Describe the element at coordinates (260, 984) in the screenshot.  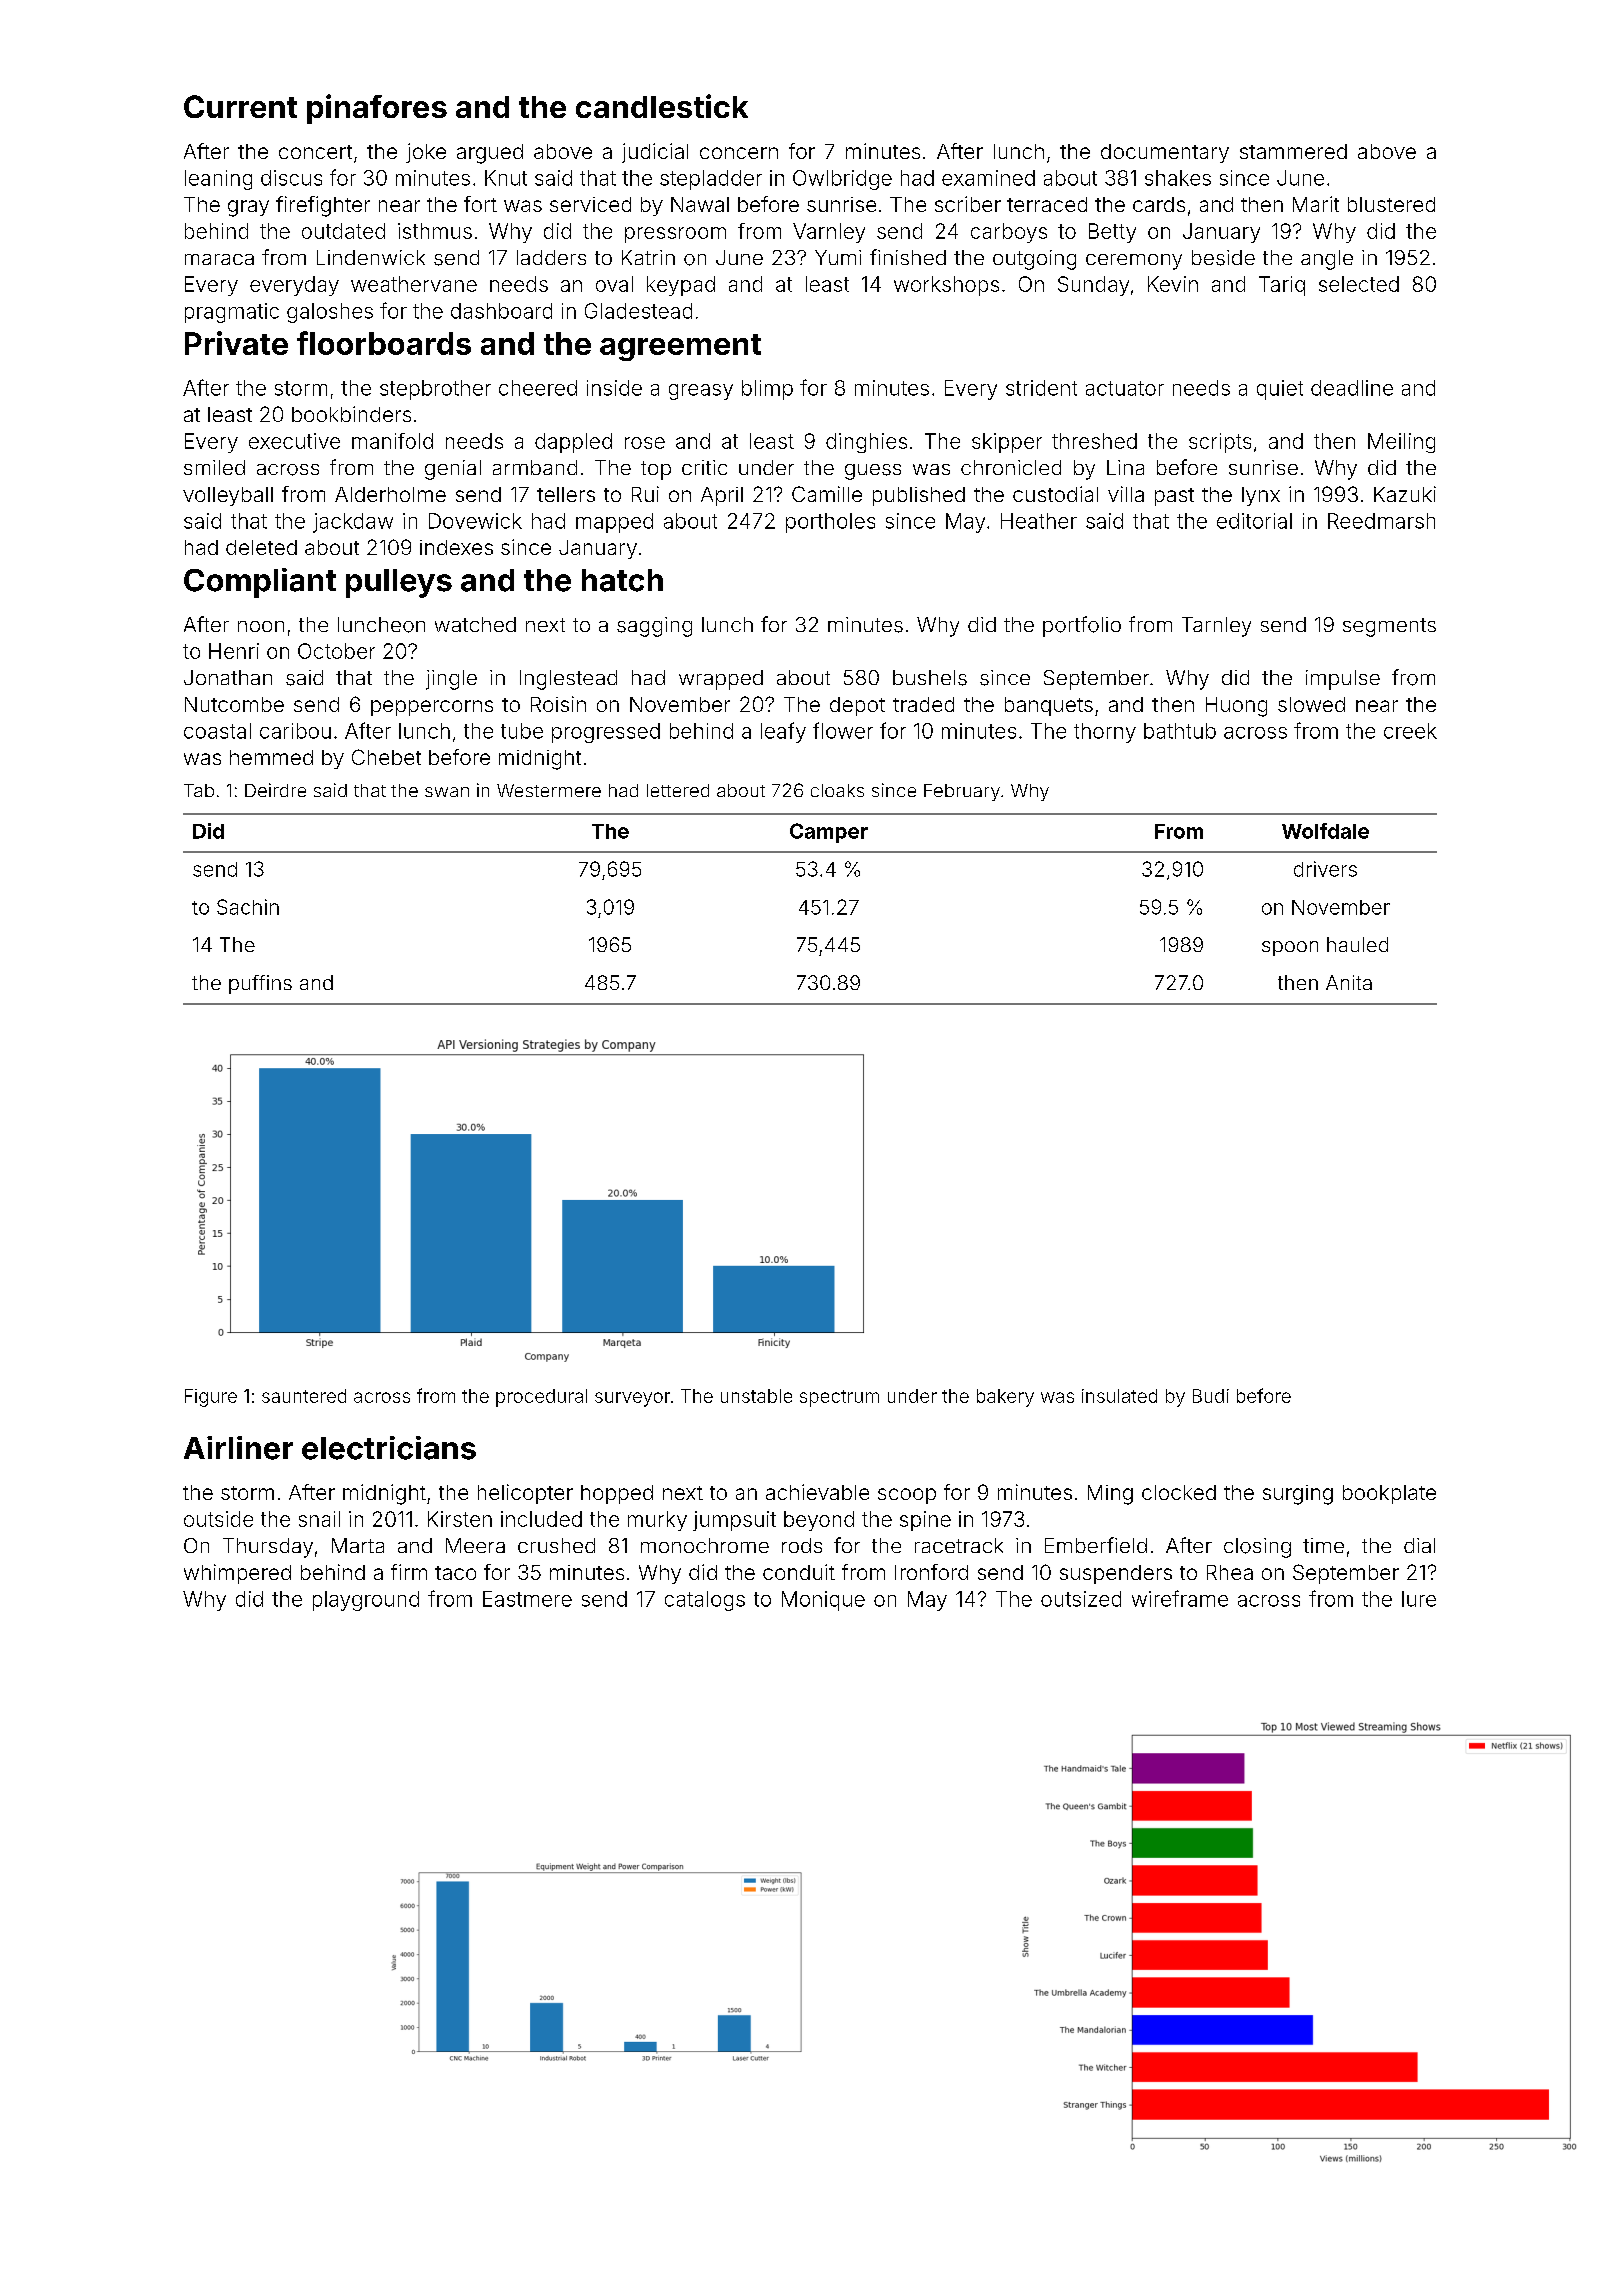
I see `puffins` at that location.
